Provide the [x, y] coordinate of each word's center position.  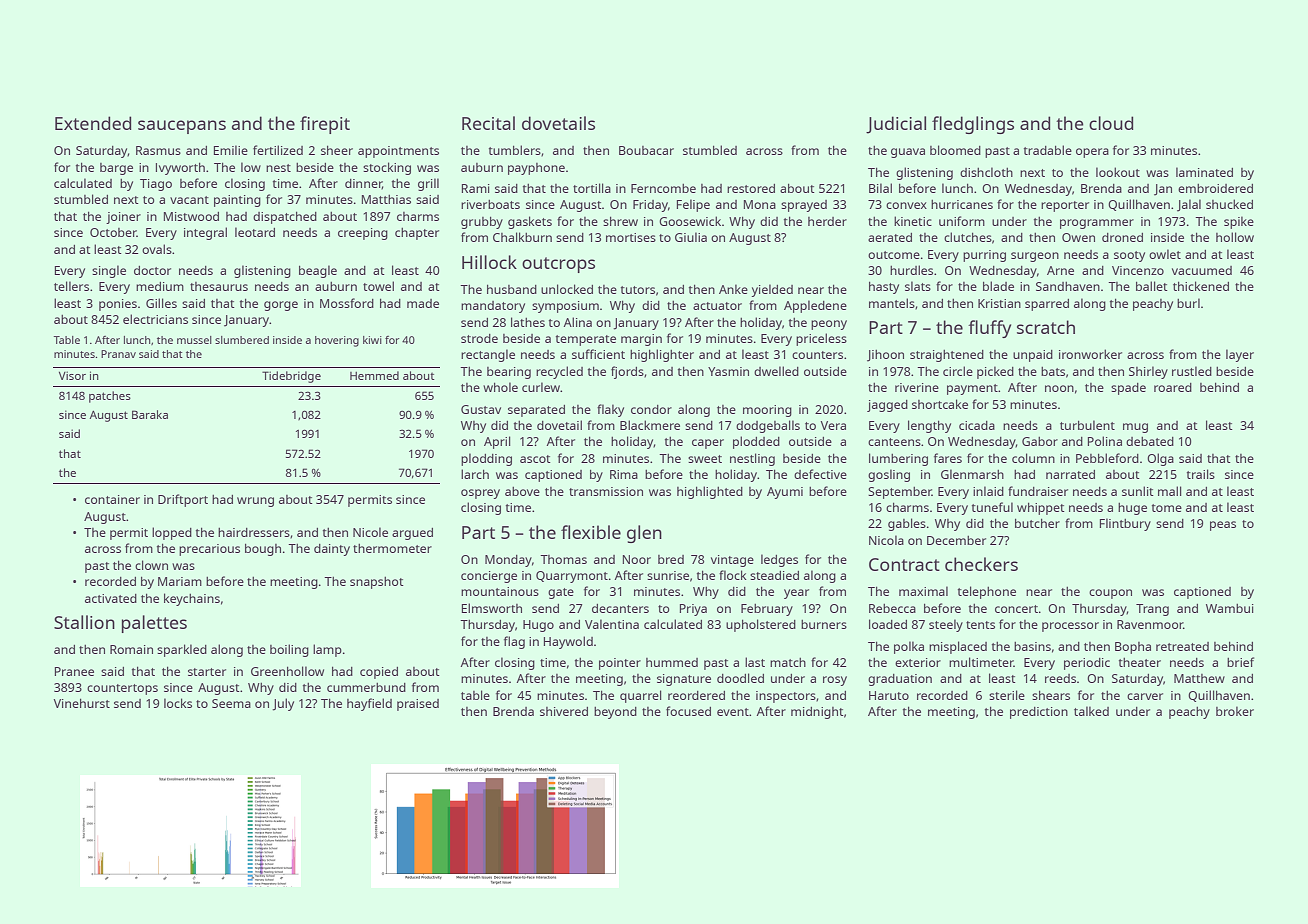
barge [116, 169]
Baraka [150, 414]
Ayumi [785, 493]
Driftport [183, 500]
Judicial [896, 125]
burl [1188, 303]
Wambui [1230, 608]
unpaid [1033, 356]
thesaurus [219, 286]
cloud [1111, 123]
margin [641, 340]
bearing [509, 373]
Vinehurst [82, 703]
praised [418, 705]
